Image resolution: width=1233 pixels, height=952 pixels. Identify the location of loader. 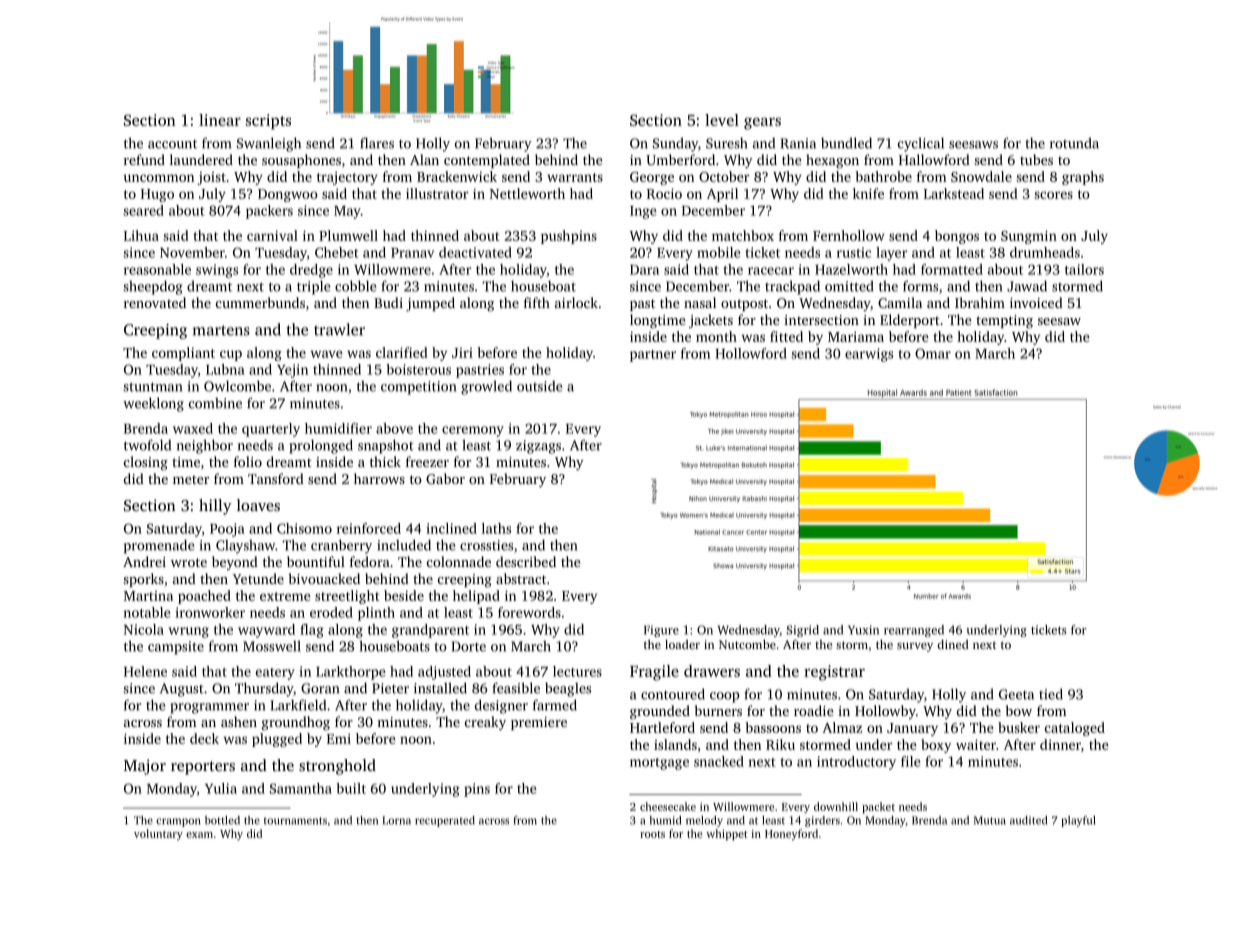
(682, 644).
